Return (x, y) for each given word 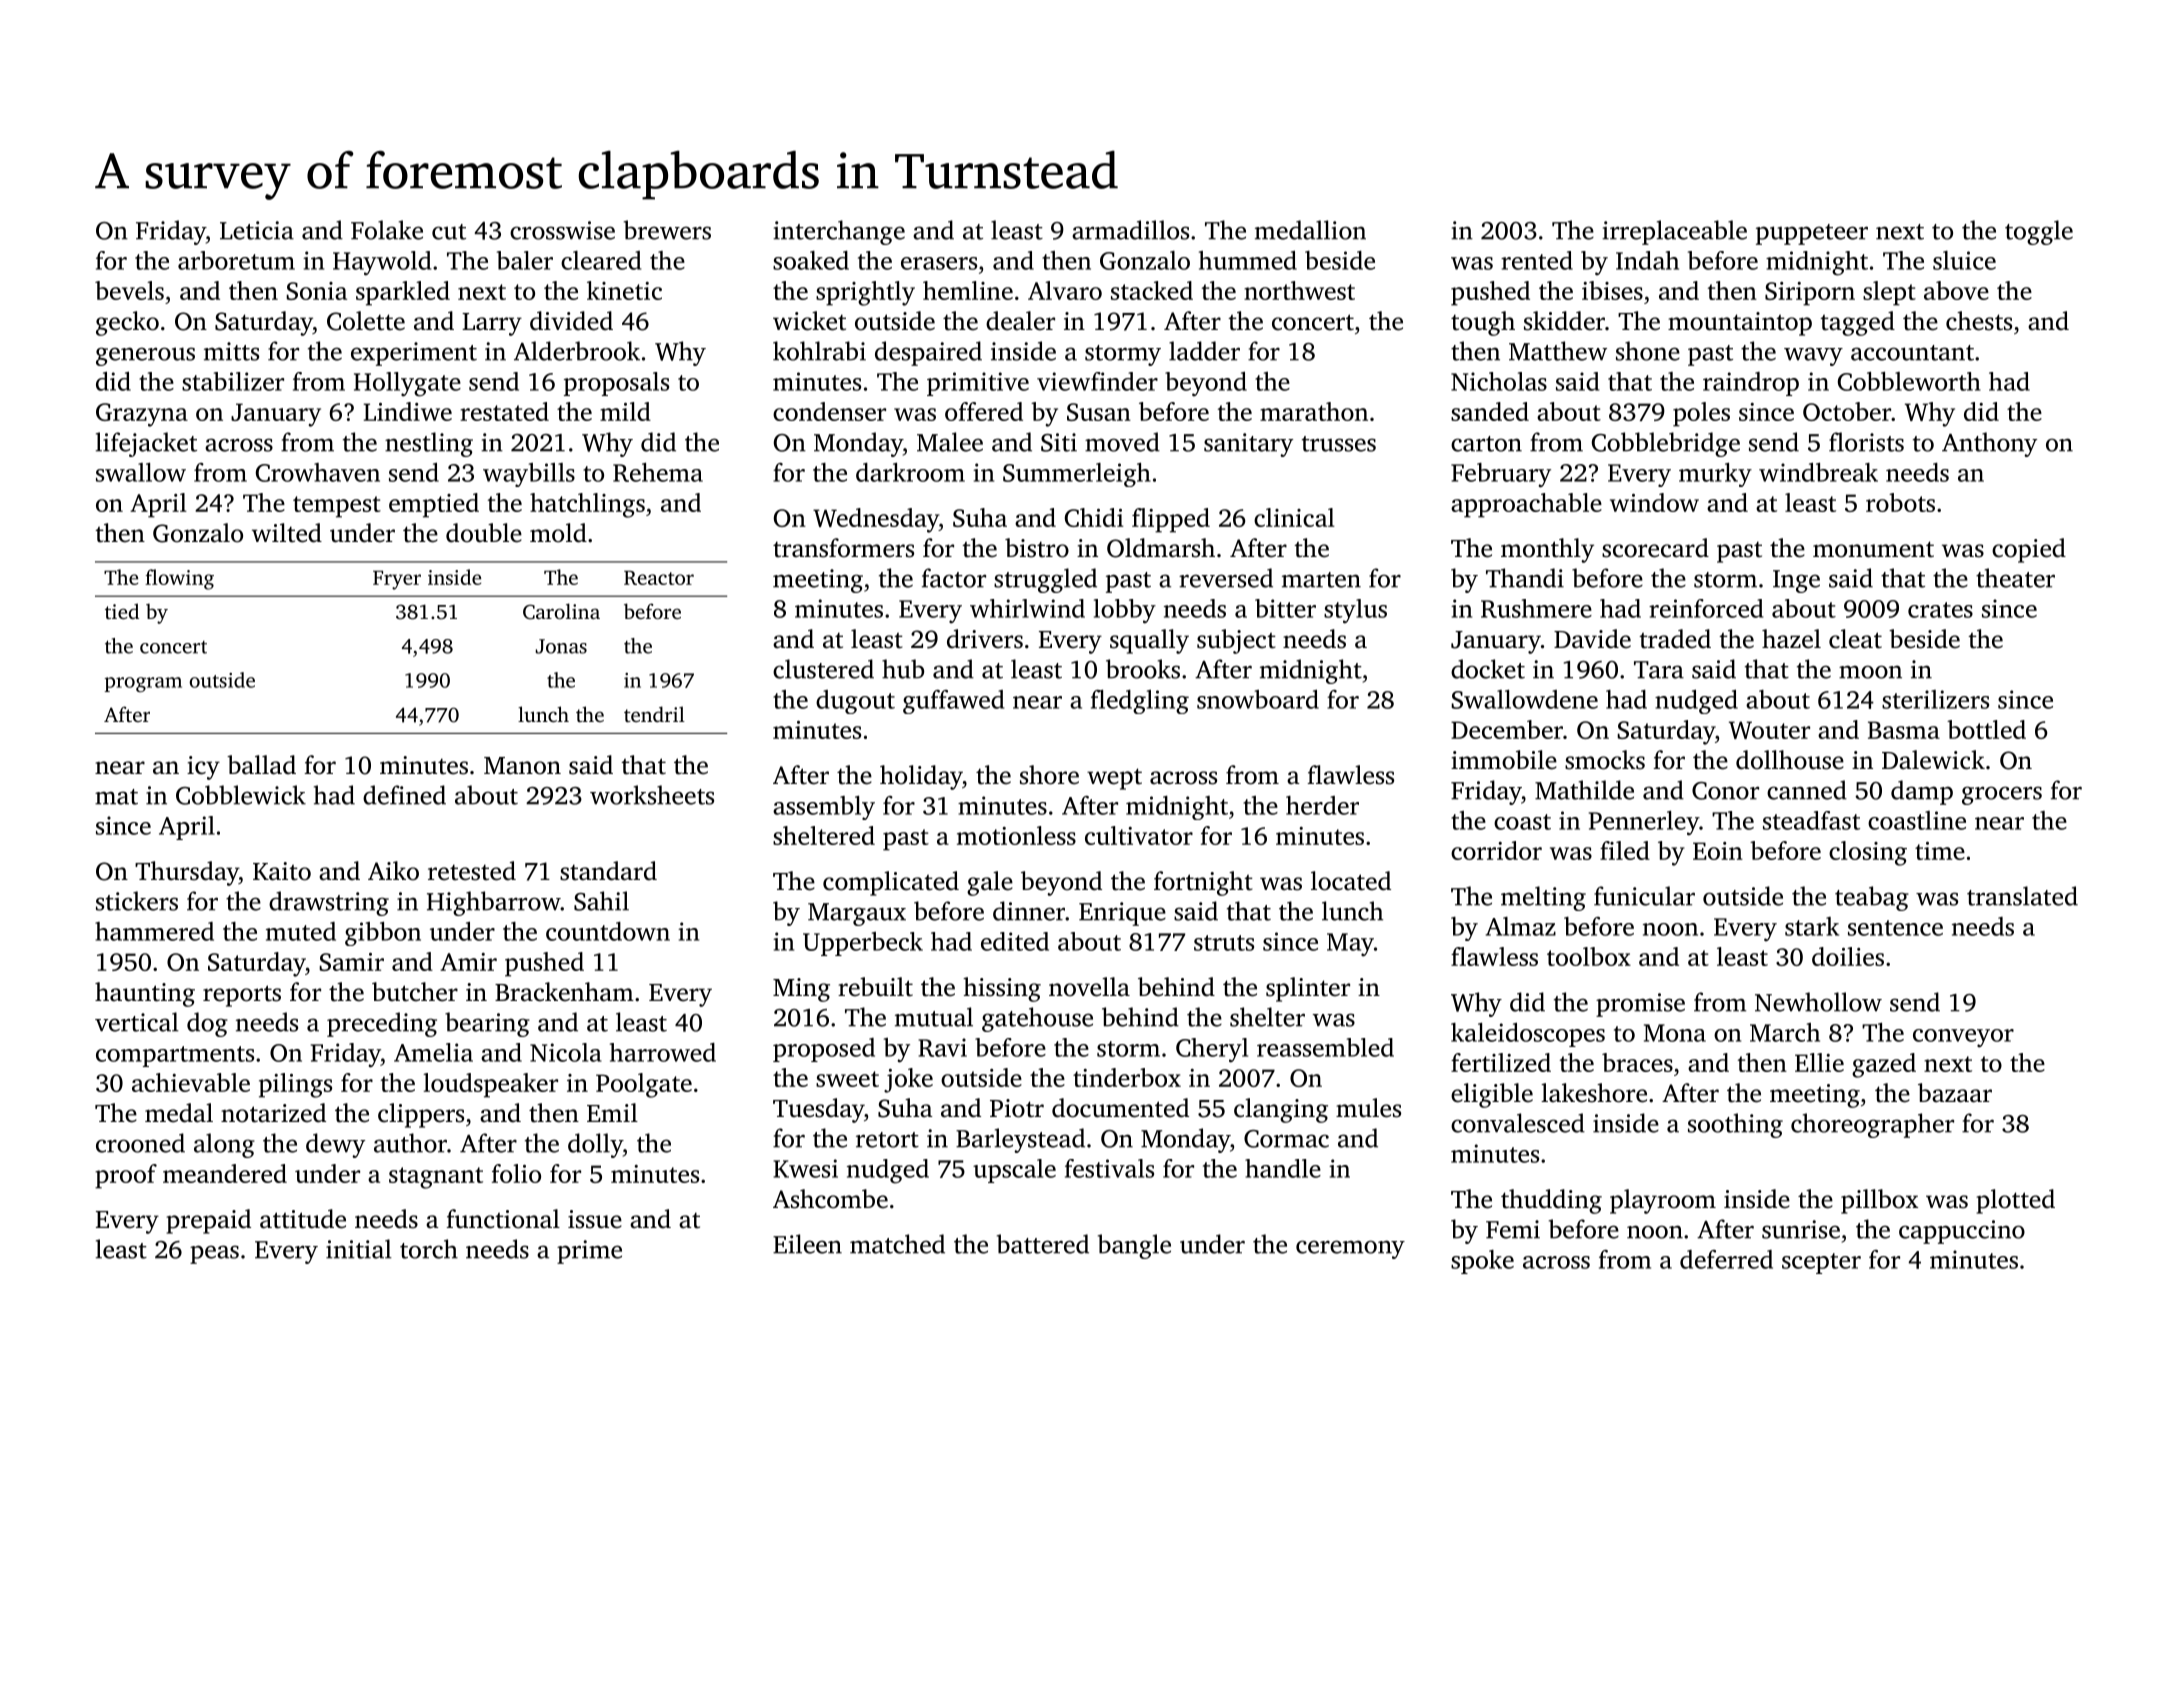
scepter (1821, 1263)
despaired (928, 353)
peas (214, 1254)
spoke (1482, 1262)
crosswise (562, 230)
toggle (2039, 232)
